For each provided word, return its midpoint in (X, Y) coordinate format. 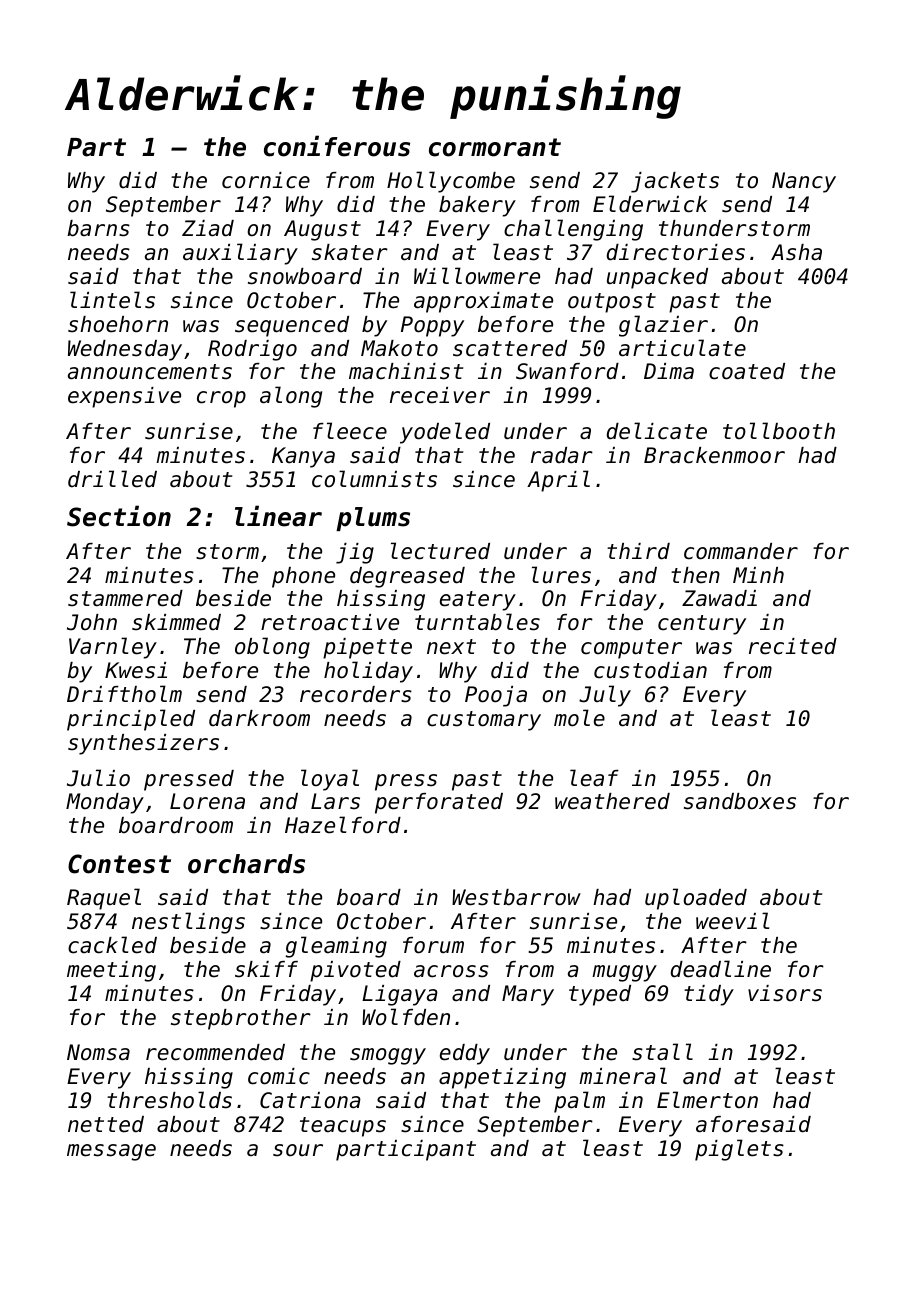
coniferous (337, 146)
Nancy (804, 182)
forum (433, 945)
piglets (739, 1150)
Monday (105, 803)
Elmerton (707, 1100)
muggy (624, 973)
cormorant (495, 147)
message (111, 1152)
